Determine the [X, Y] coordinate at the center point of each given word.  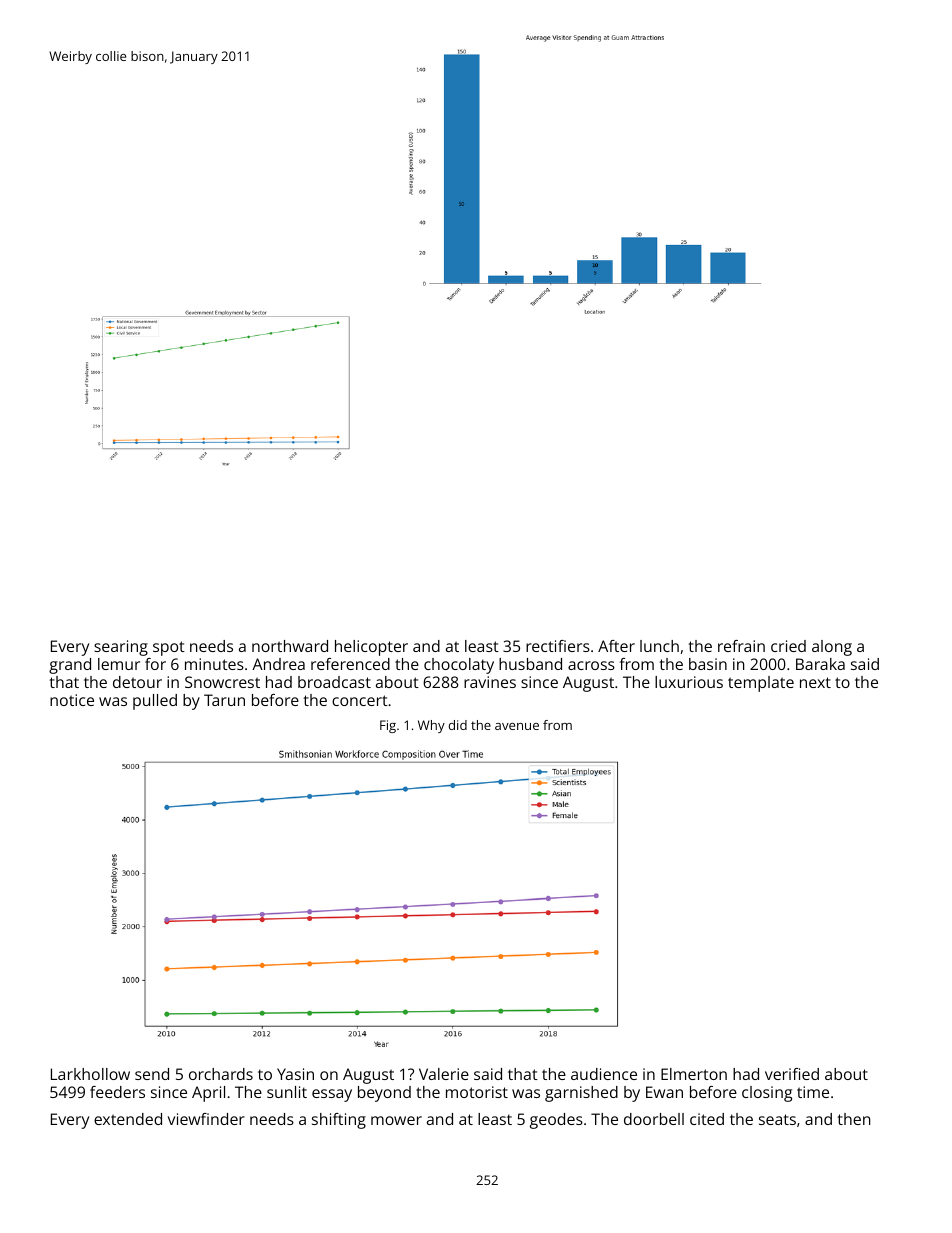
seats [777, 1119]
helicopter [371, 648]
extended [128, 1119]
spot [169, 648]
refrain [741, 646]
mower [396, 1120]
